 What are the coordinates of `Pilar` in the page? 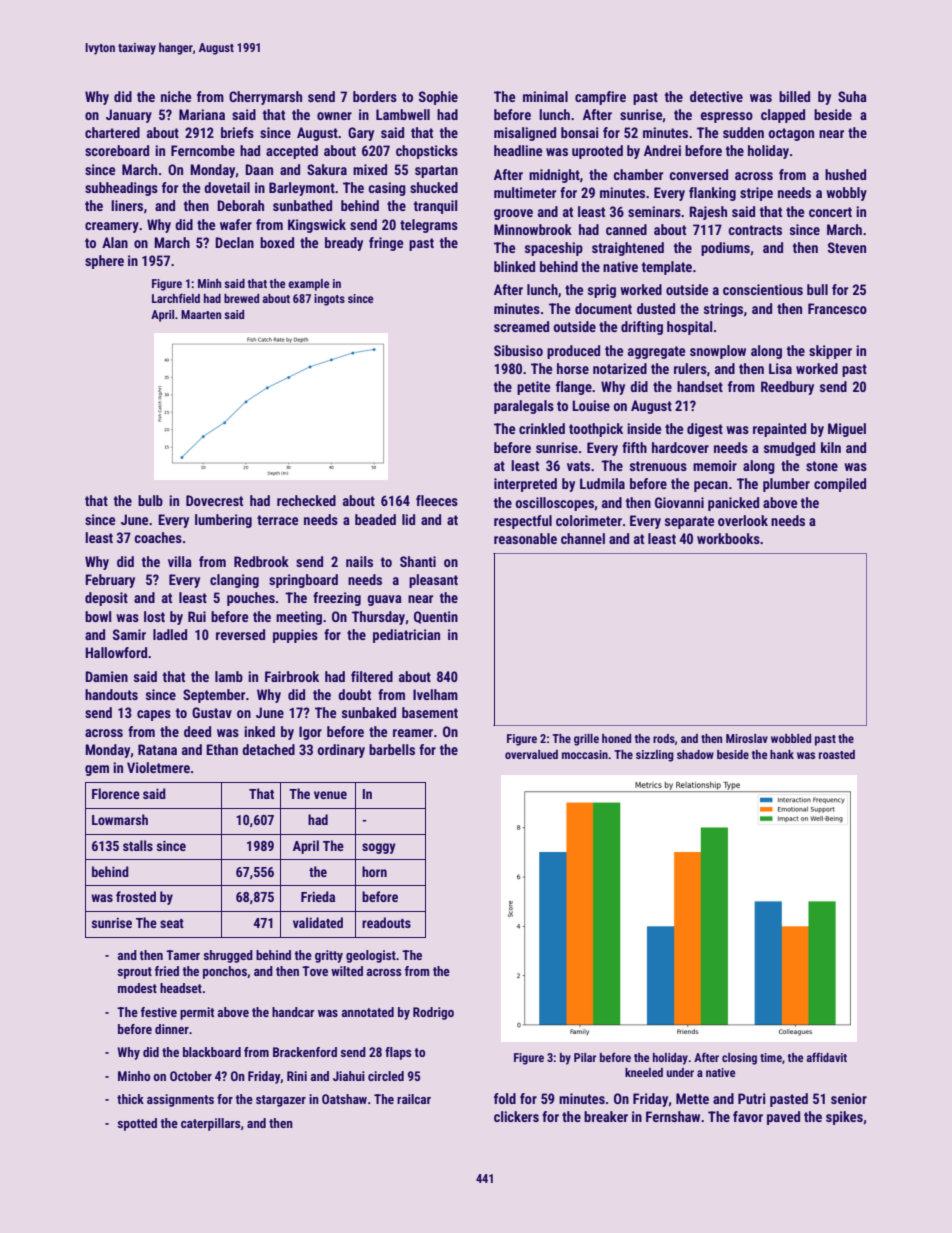 It's located at (585, 1057).
